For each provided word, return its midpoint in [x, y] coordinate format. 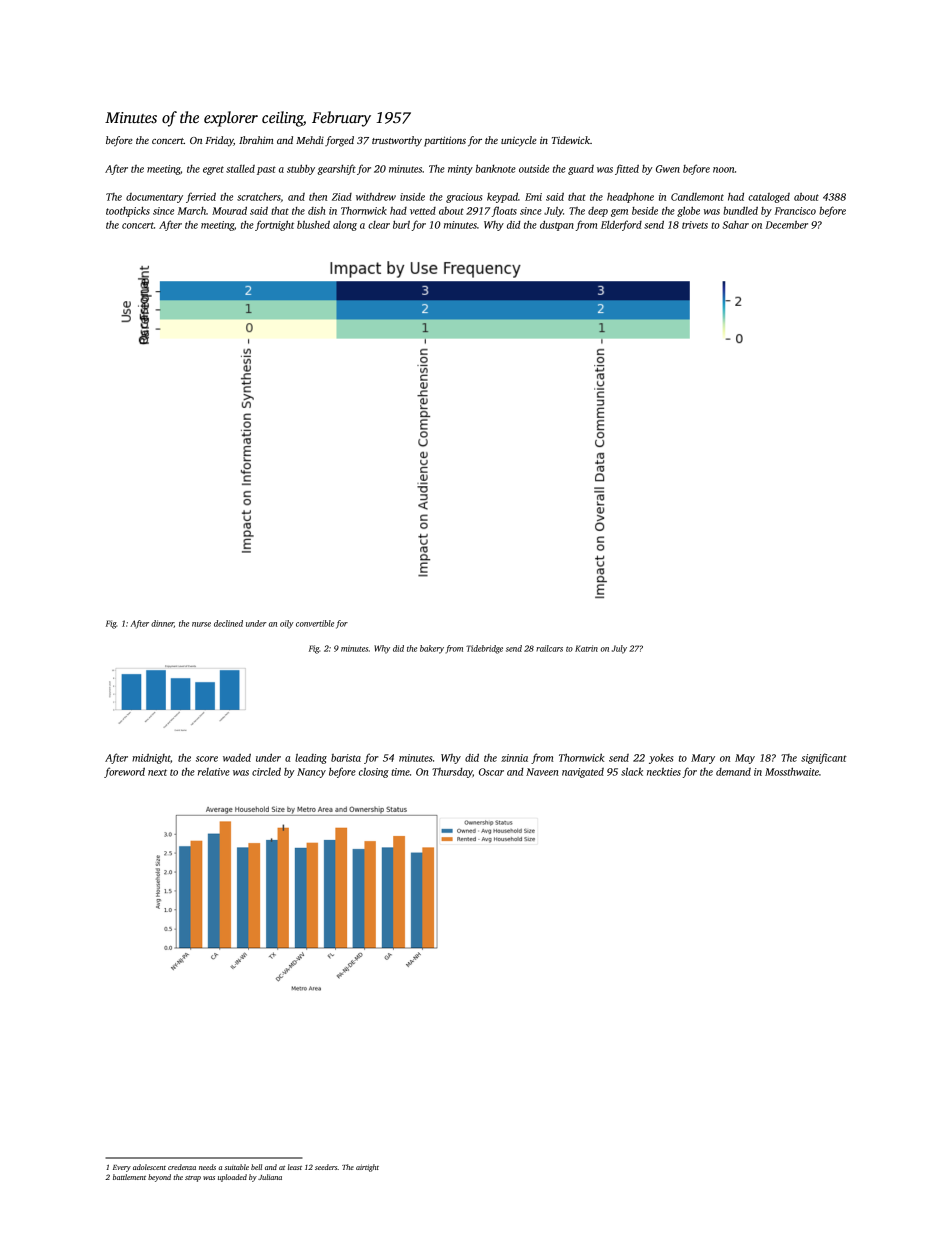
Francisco [795, 211]
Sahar [735, 225]
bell [256, 1167]
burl [401, 225]
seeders [326, 1167]
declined [228, 623]
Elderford [621, 225]
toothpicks [128, 212]
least [295, 1167]
